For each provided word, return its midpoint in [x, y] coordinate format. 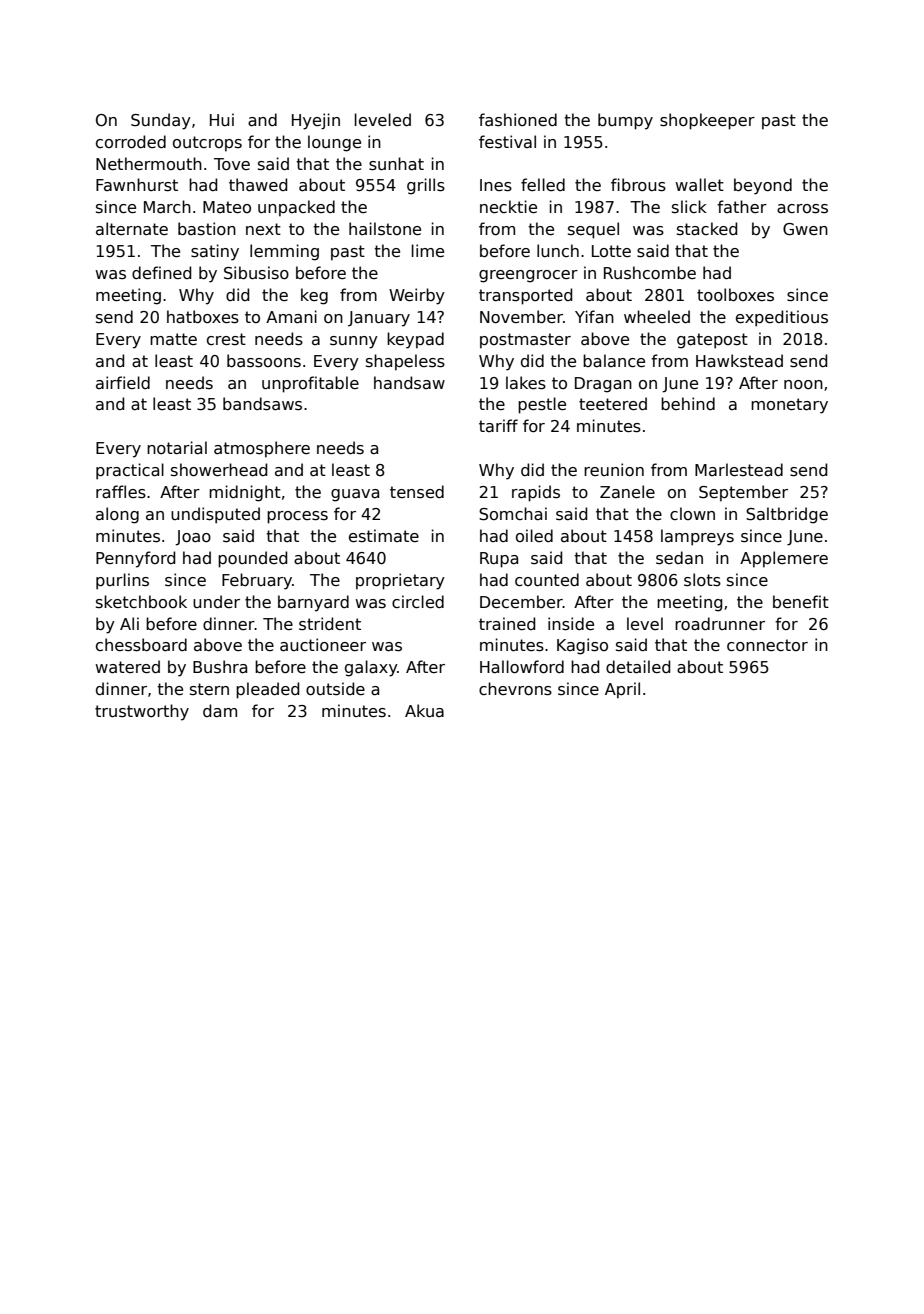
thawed [258, 185]
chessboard [141, 645]
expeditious [782, 318]
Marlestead [739, 470]
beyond [763, 186]
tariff [498, 425]
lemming [284, 252]
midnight [245, 493]
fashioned [518, 120]
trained [507, 624]
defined [161, 272]
